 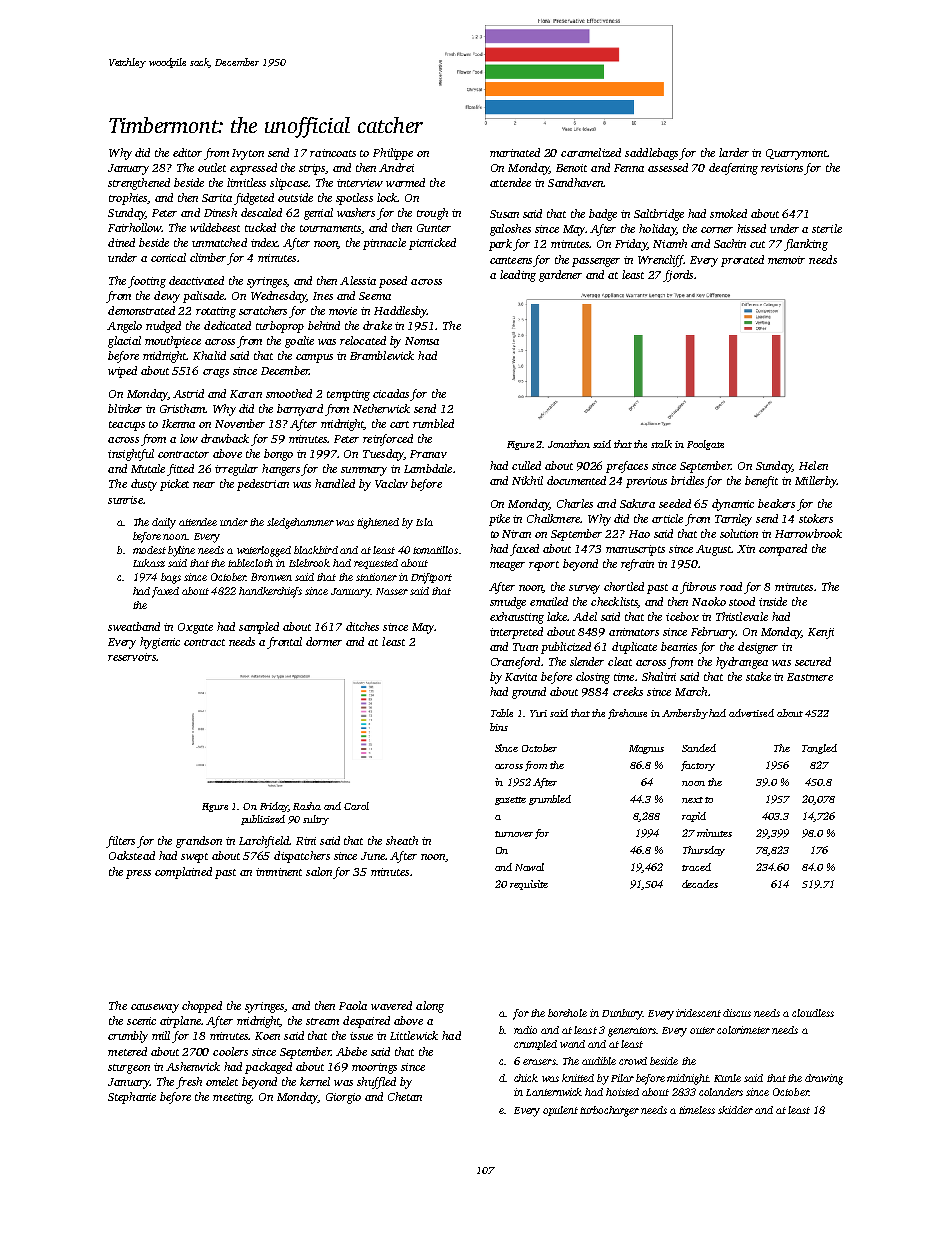 What do you see at coordinates (560, 276) in the screenshot?
I see `gardener` at bounding box center [560, 276].
